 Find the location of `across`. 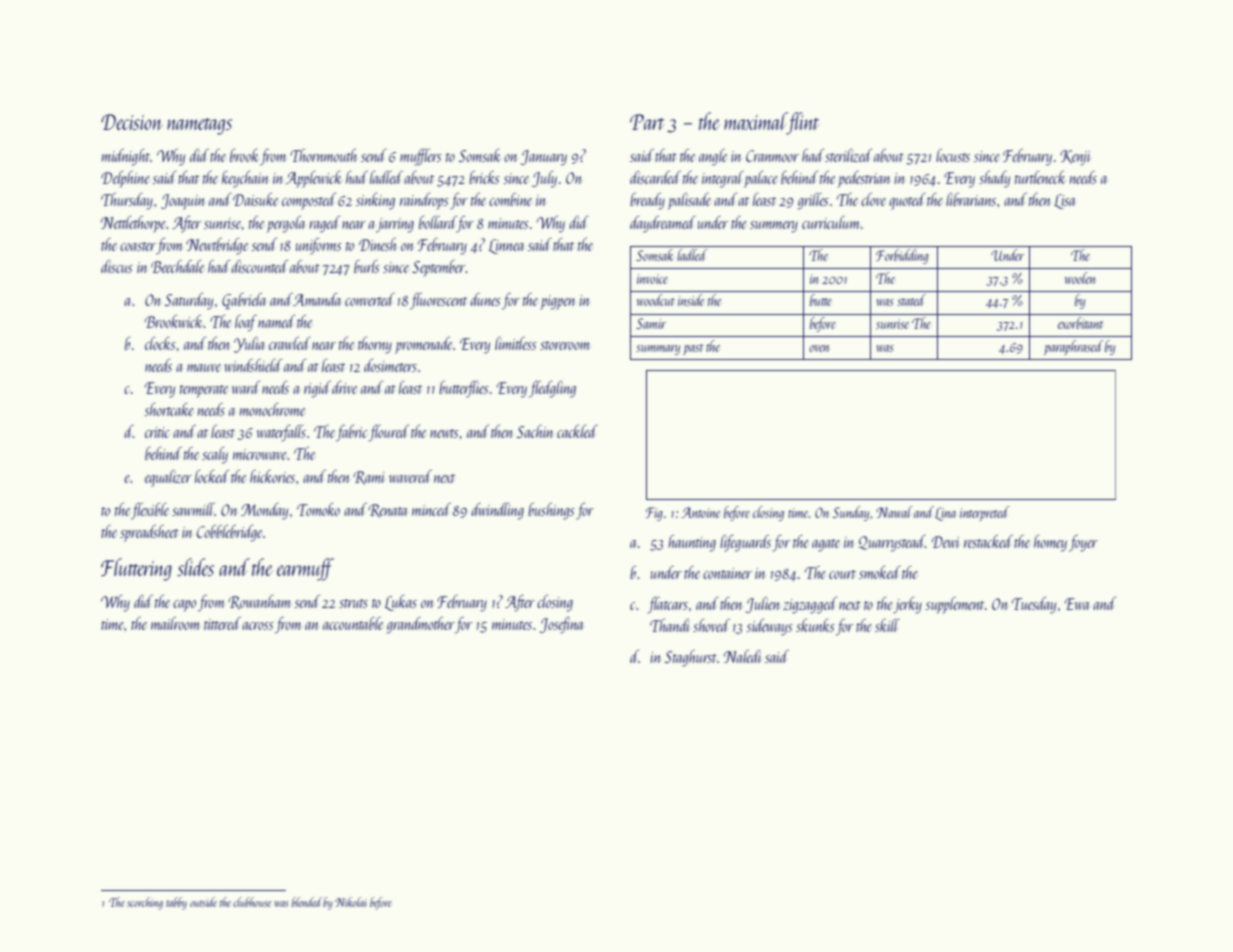

across is located at coordinates (258, 626).
